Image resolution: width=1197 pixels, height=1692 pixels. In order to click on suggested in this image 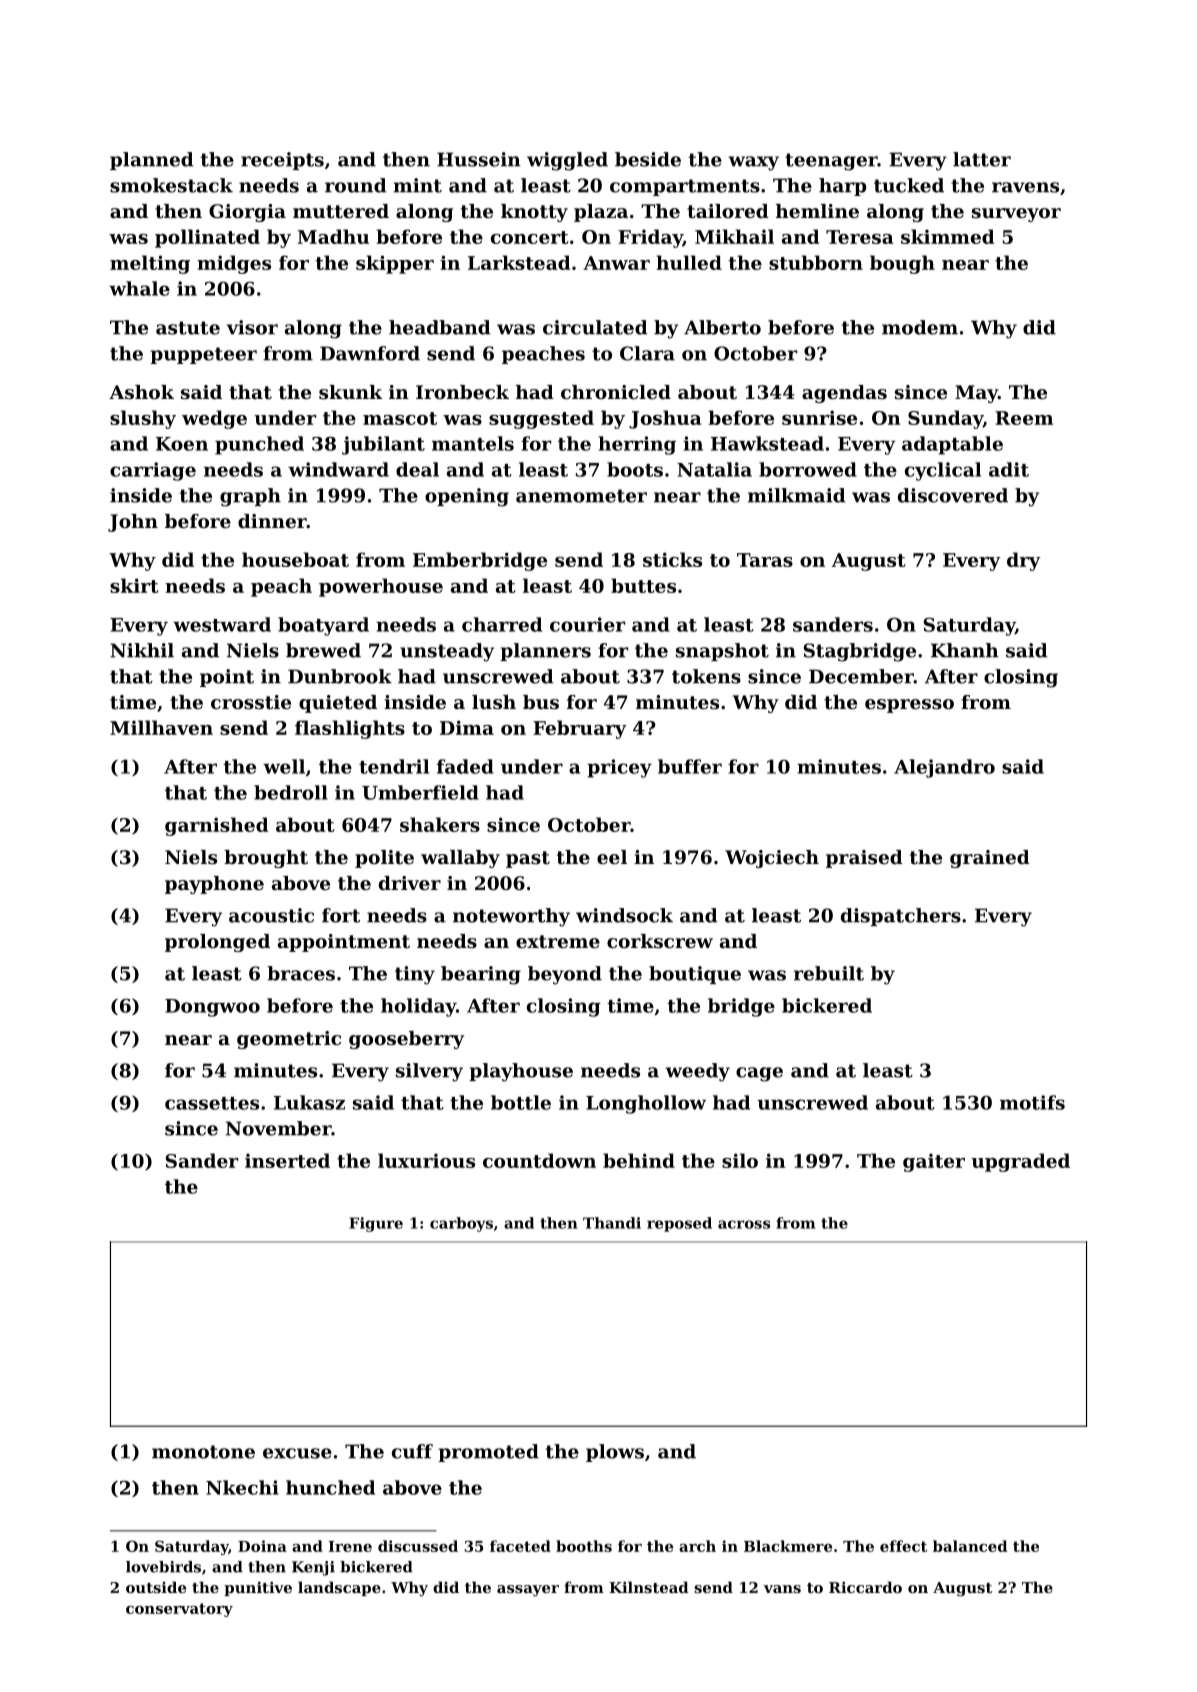, I will do `click(541, 419)`.
